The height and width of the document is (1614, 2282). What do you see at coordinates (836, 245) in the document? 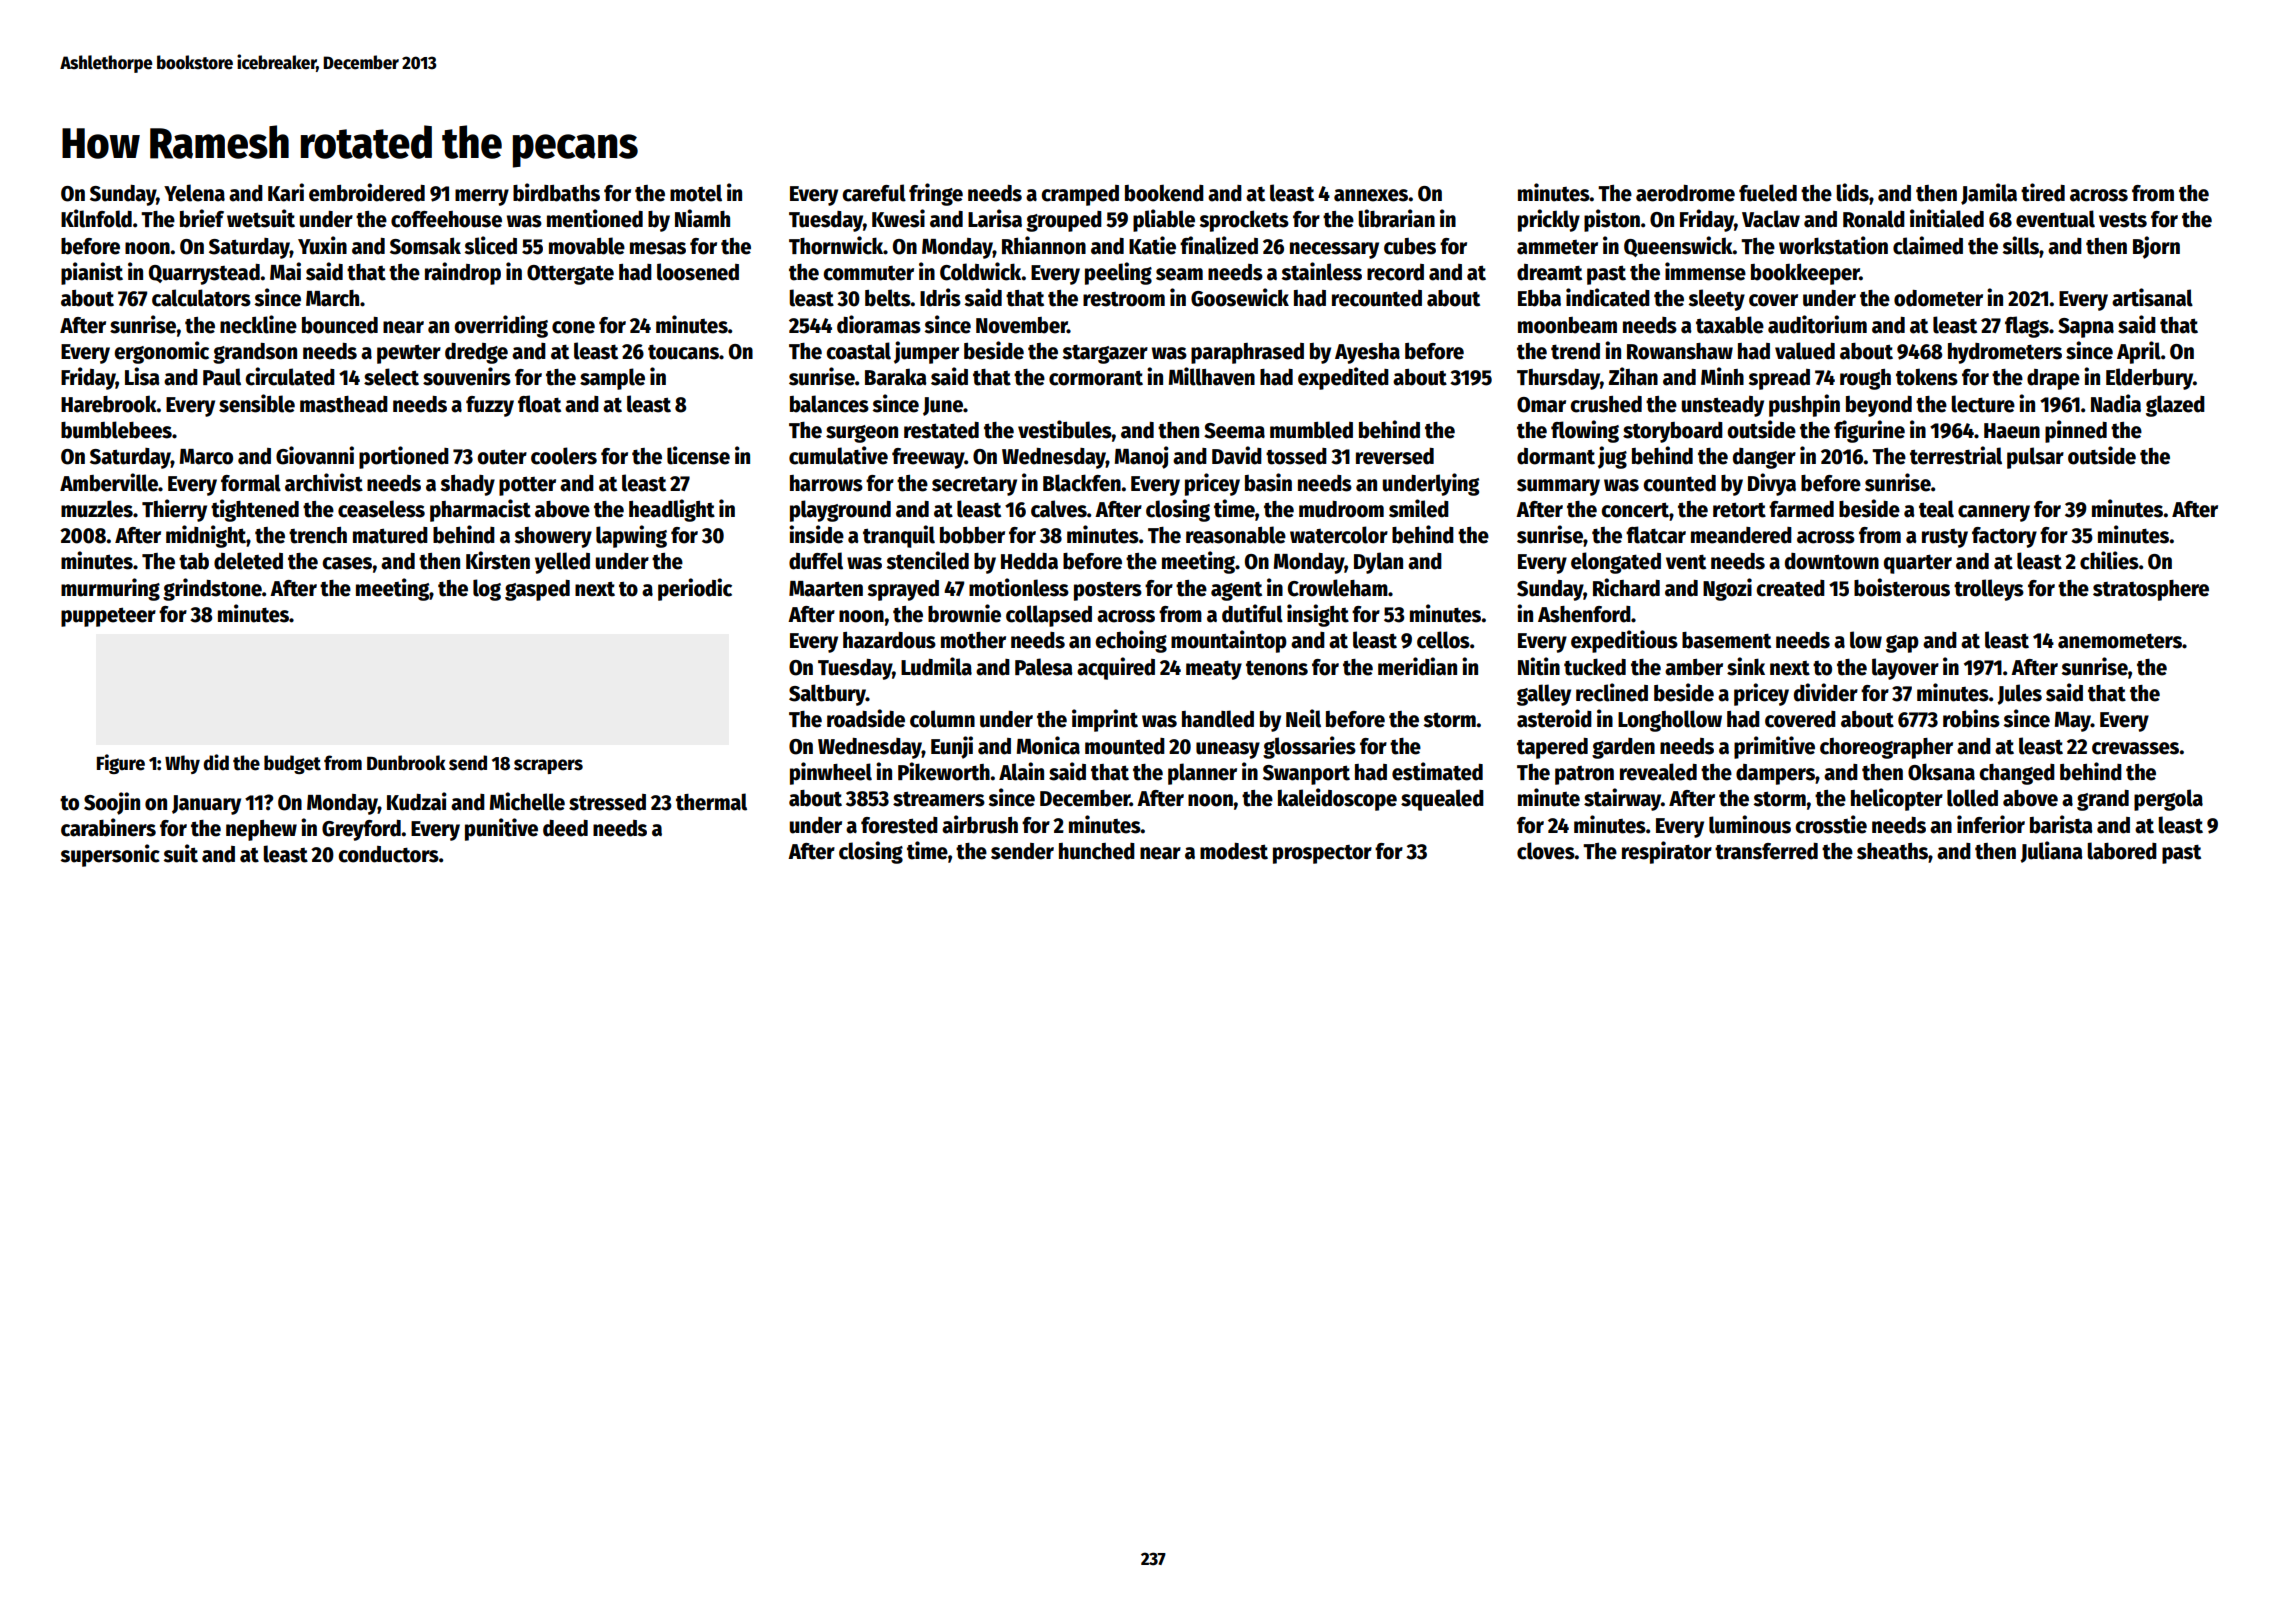
I see `Thornwick` at bounding box center [836, 245].
